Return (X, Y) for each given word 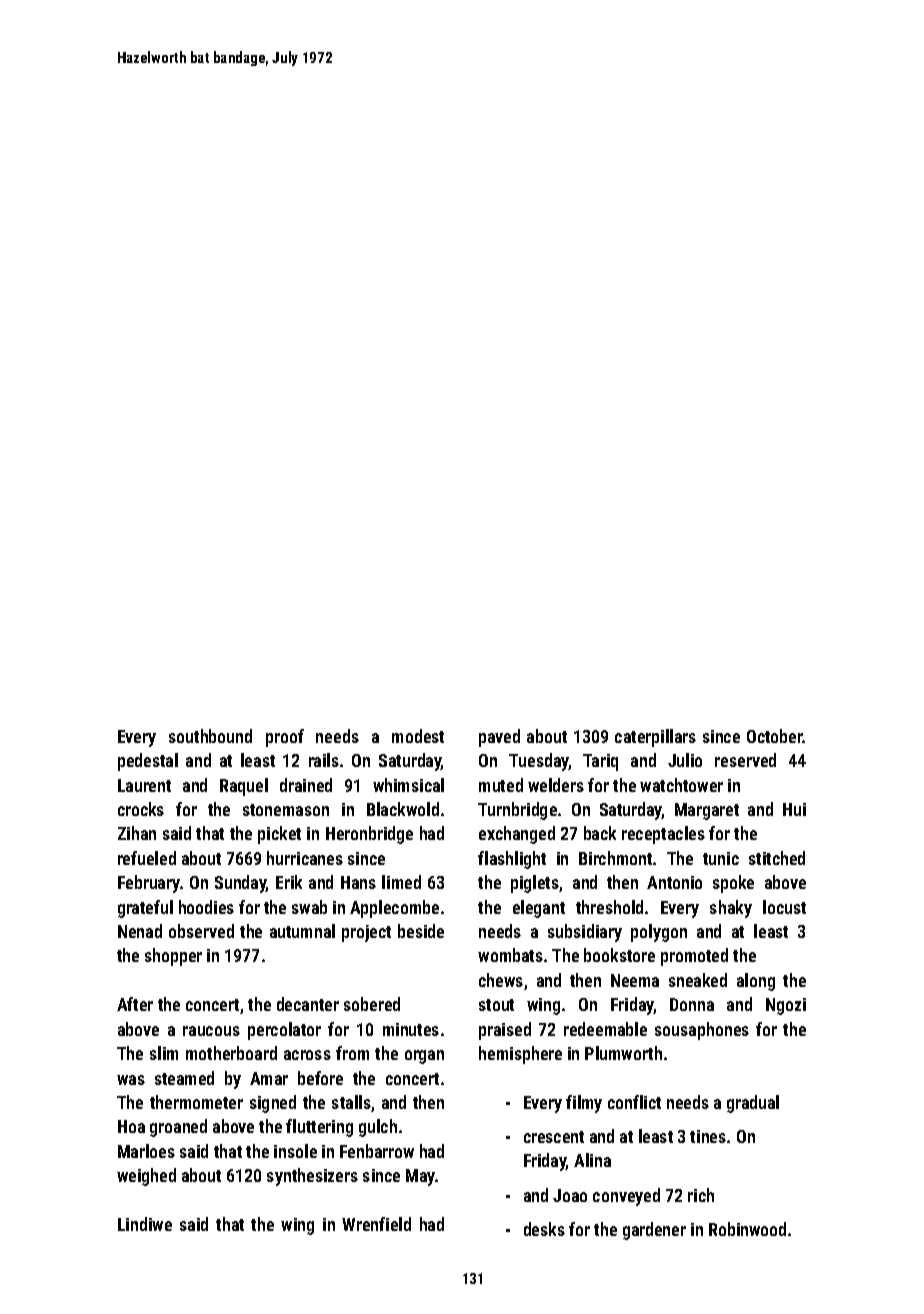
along (756, 982)
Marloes (146, 1151)
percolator (284, 1031)
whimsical (408, 785)
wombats (510, 955)
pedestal (148, 762)
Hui (794, 809)
